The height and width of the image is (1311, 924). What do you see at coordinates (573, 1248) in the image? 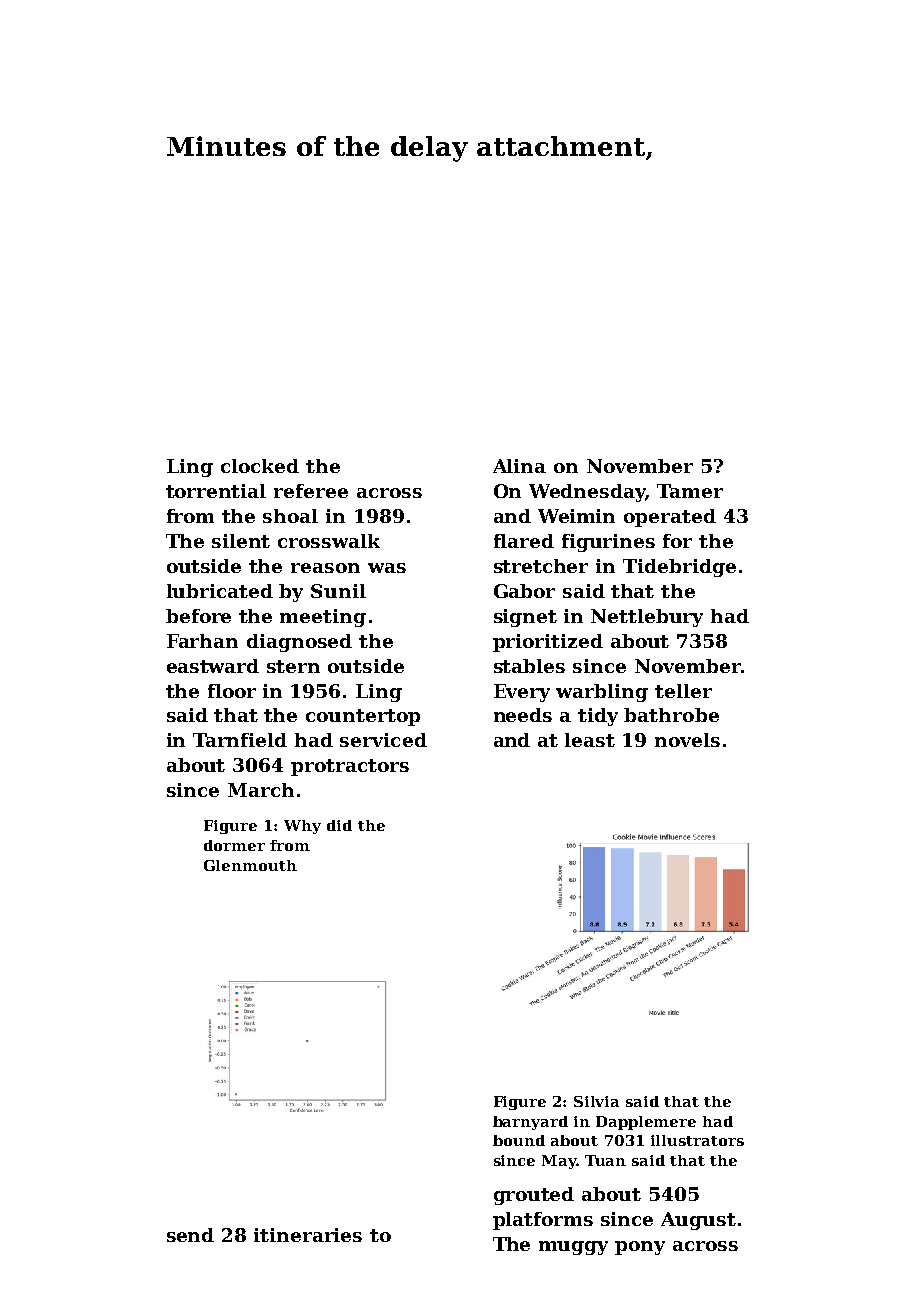
I see `muggy` at bounding box center [573, 1248].
